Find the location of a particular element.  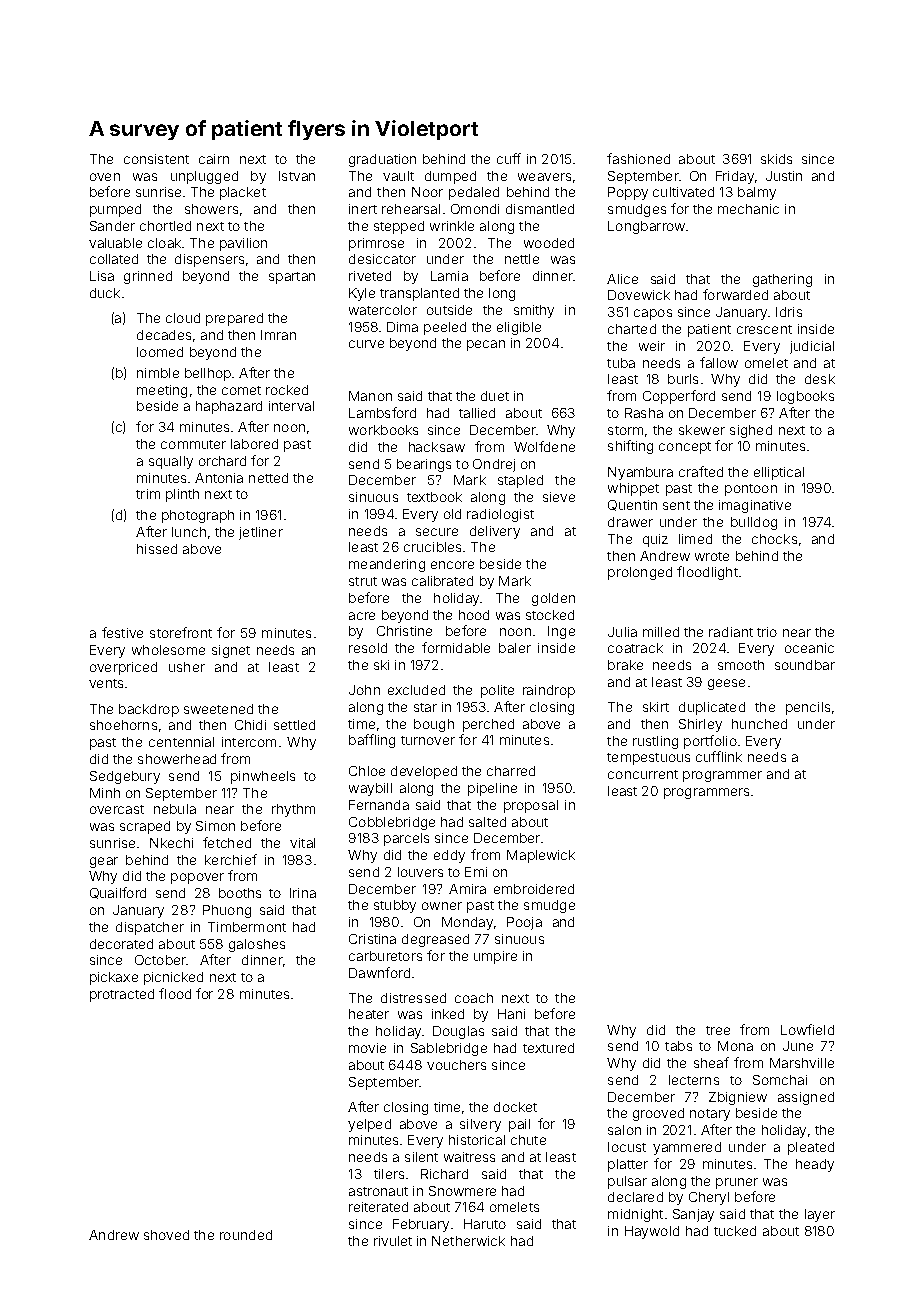

festive is located at coordinates (122, 632).
